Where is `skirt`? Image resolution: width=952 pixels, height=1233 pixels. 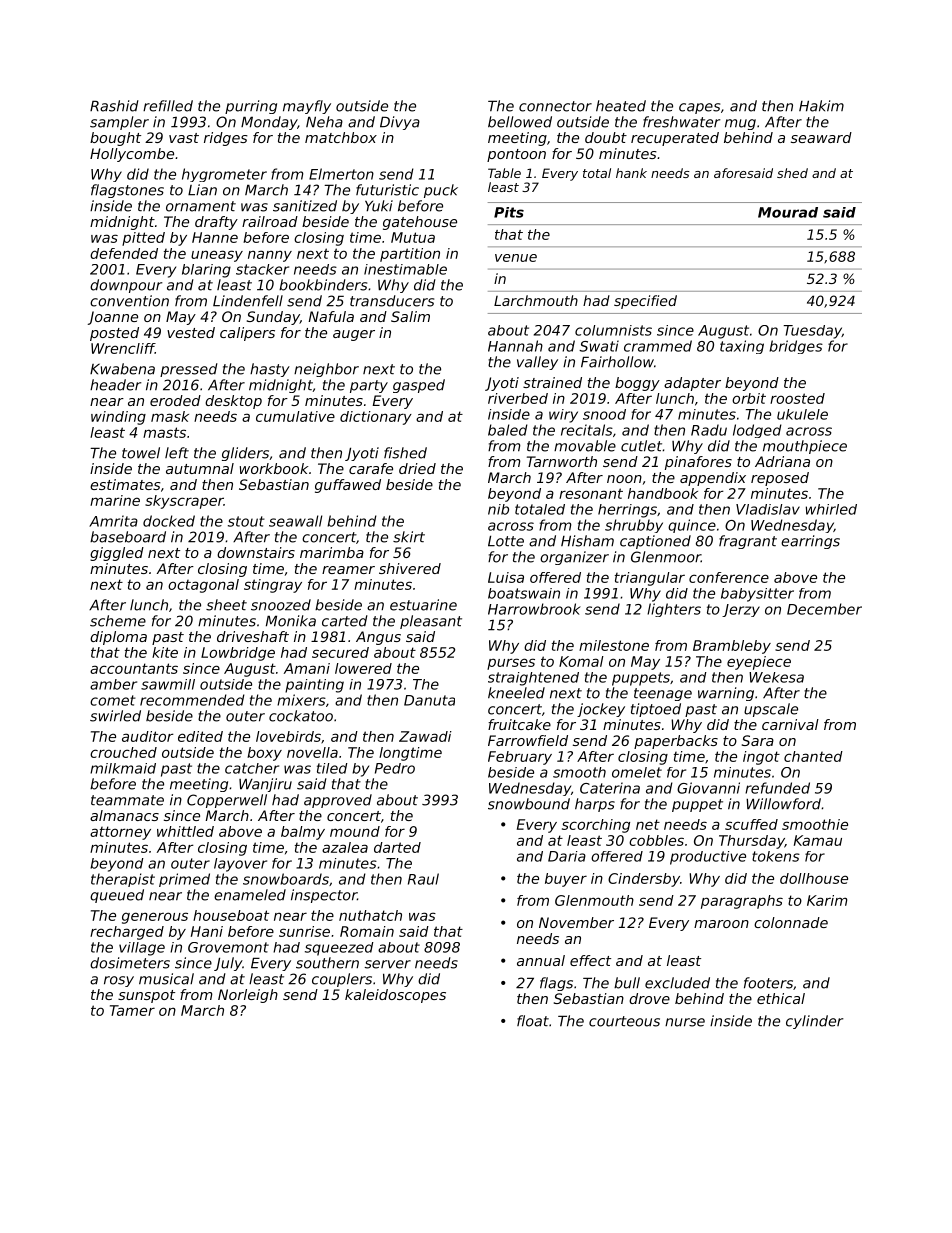
skirt is located at coordinates (409, 537).
